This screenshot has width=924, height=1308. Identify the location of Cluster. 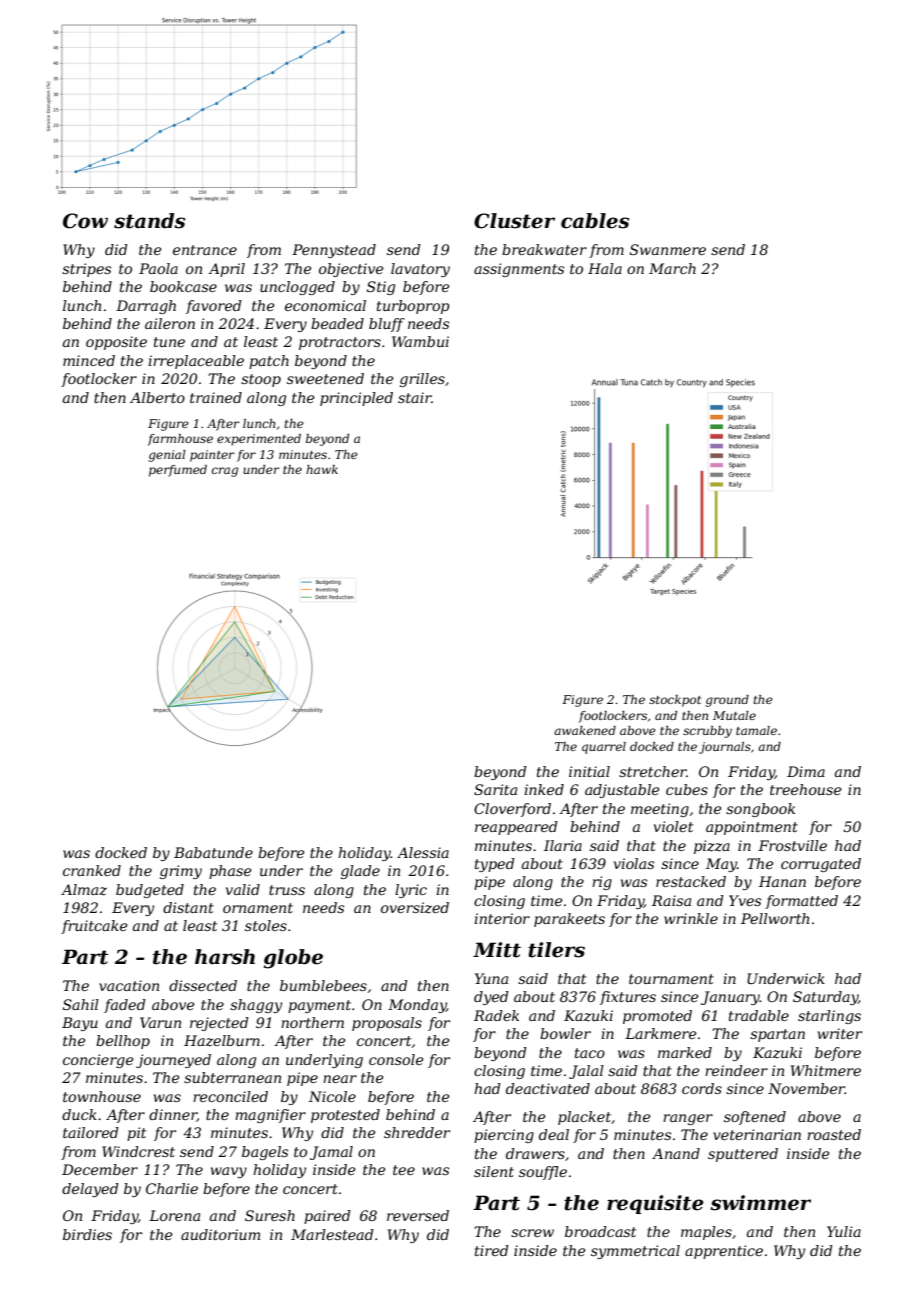
(514, 221).
